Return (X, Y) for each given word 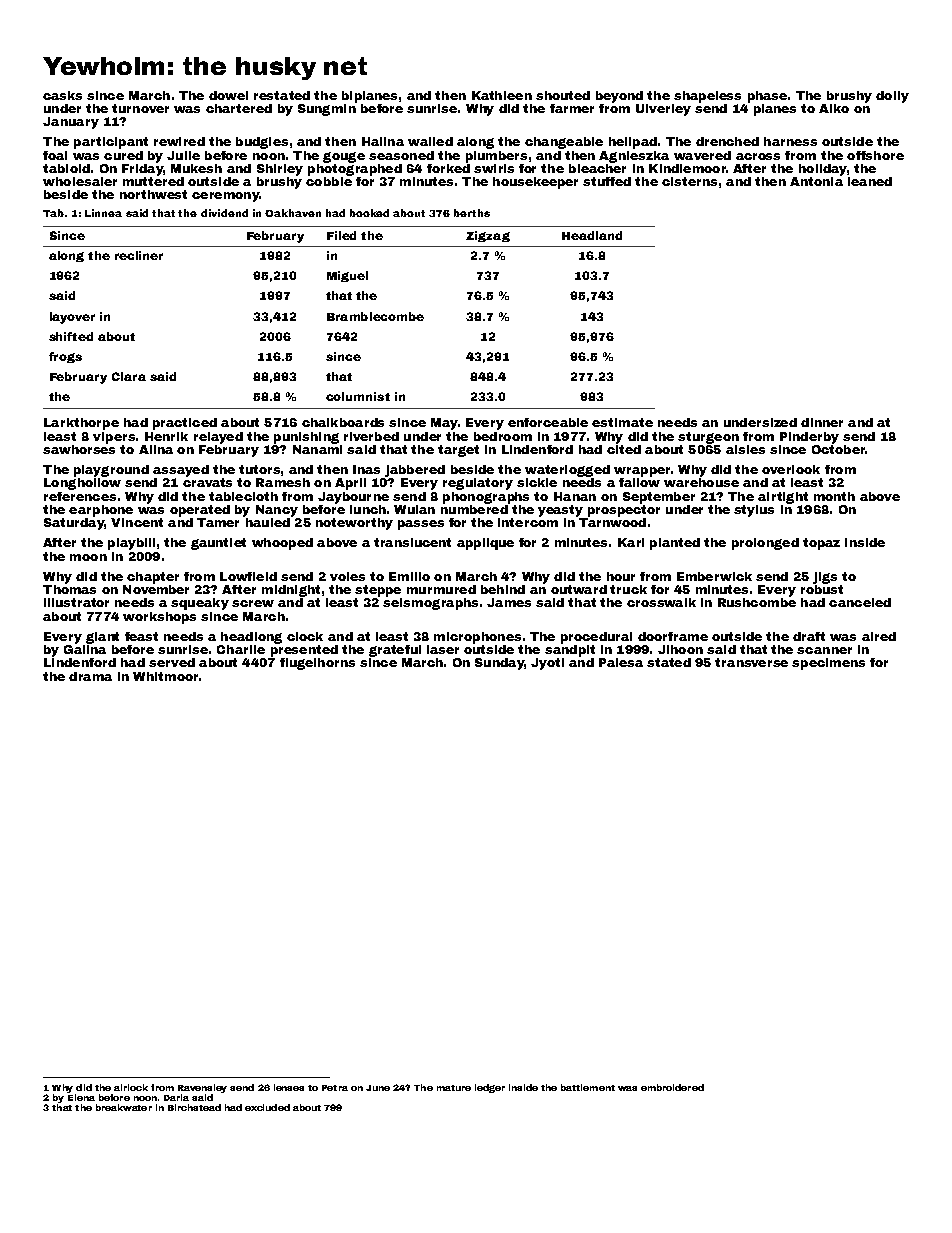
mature (454, 1088)
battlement (588, 1087)
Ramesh (283, 482)
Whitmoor (165, 676)
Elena (81, 1097)
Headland (592, 235)
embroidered (672, 1087)
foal (55, 155)
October (838, 449)
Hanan (575, 496)
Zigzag (488, 236)
